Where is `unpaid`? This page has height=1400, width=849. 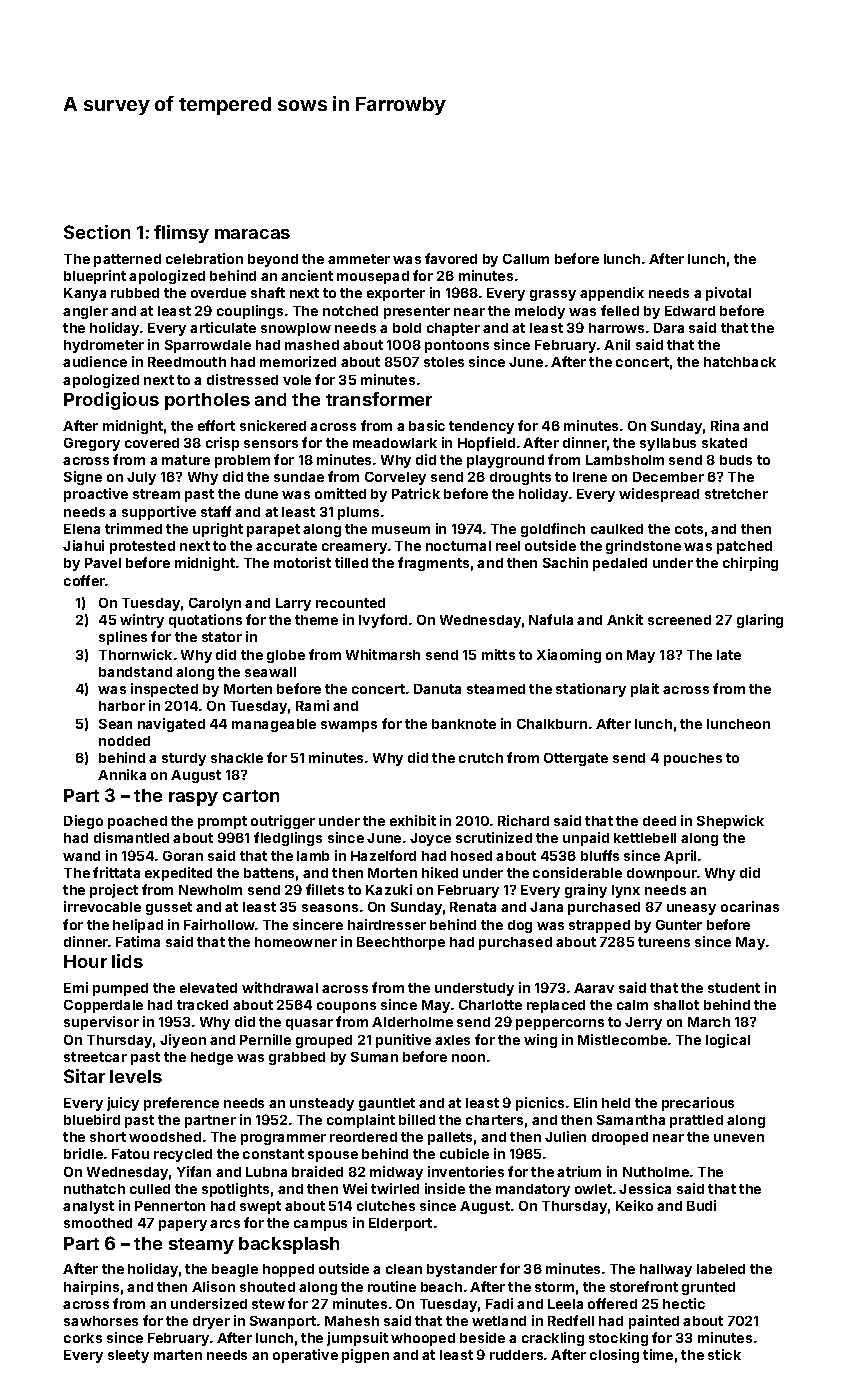
unpaid is located at coordinates (586, 839).
